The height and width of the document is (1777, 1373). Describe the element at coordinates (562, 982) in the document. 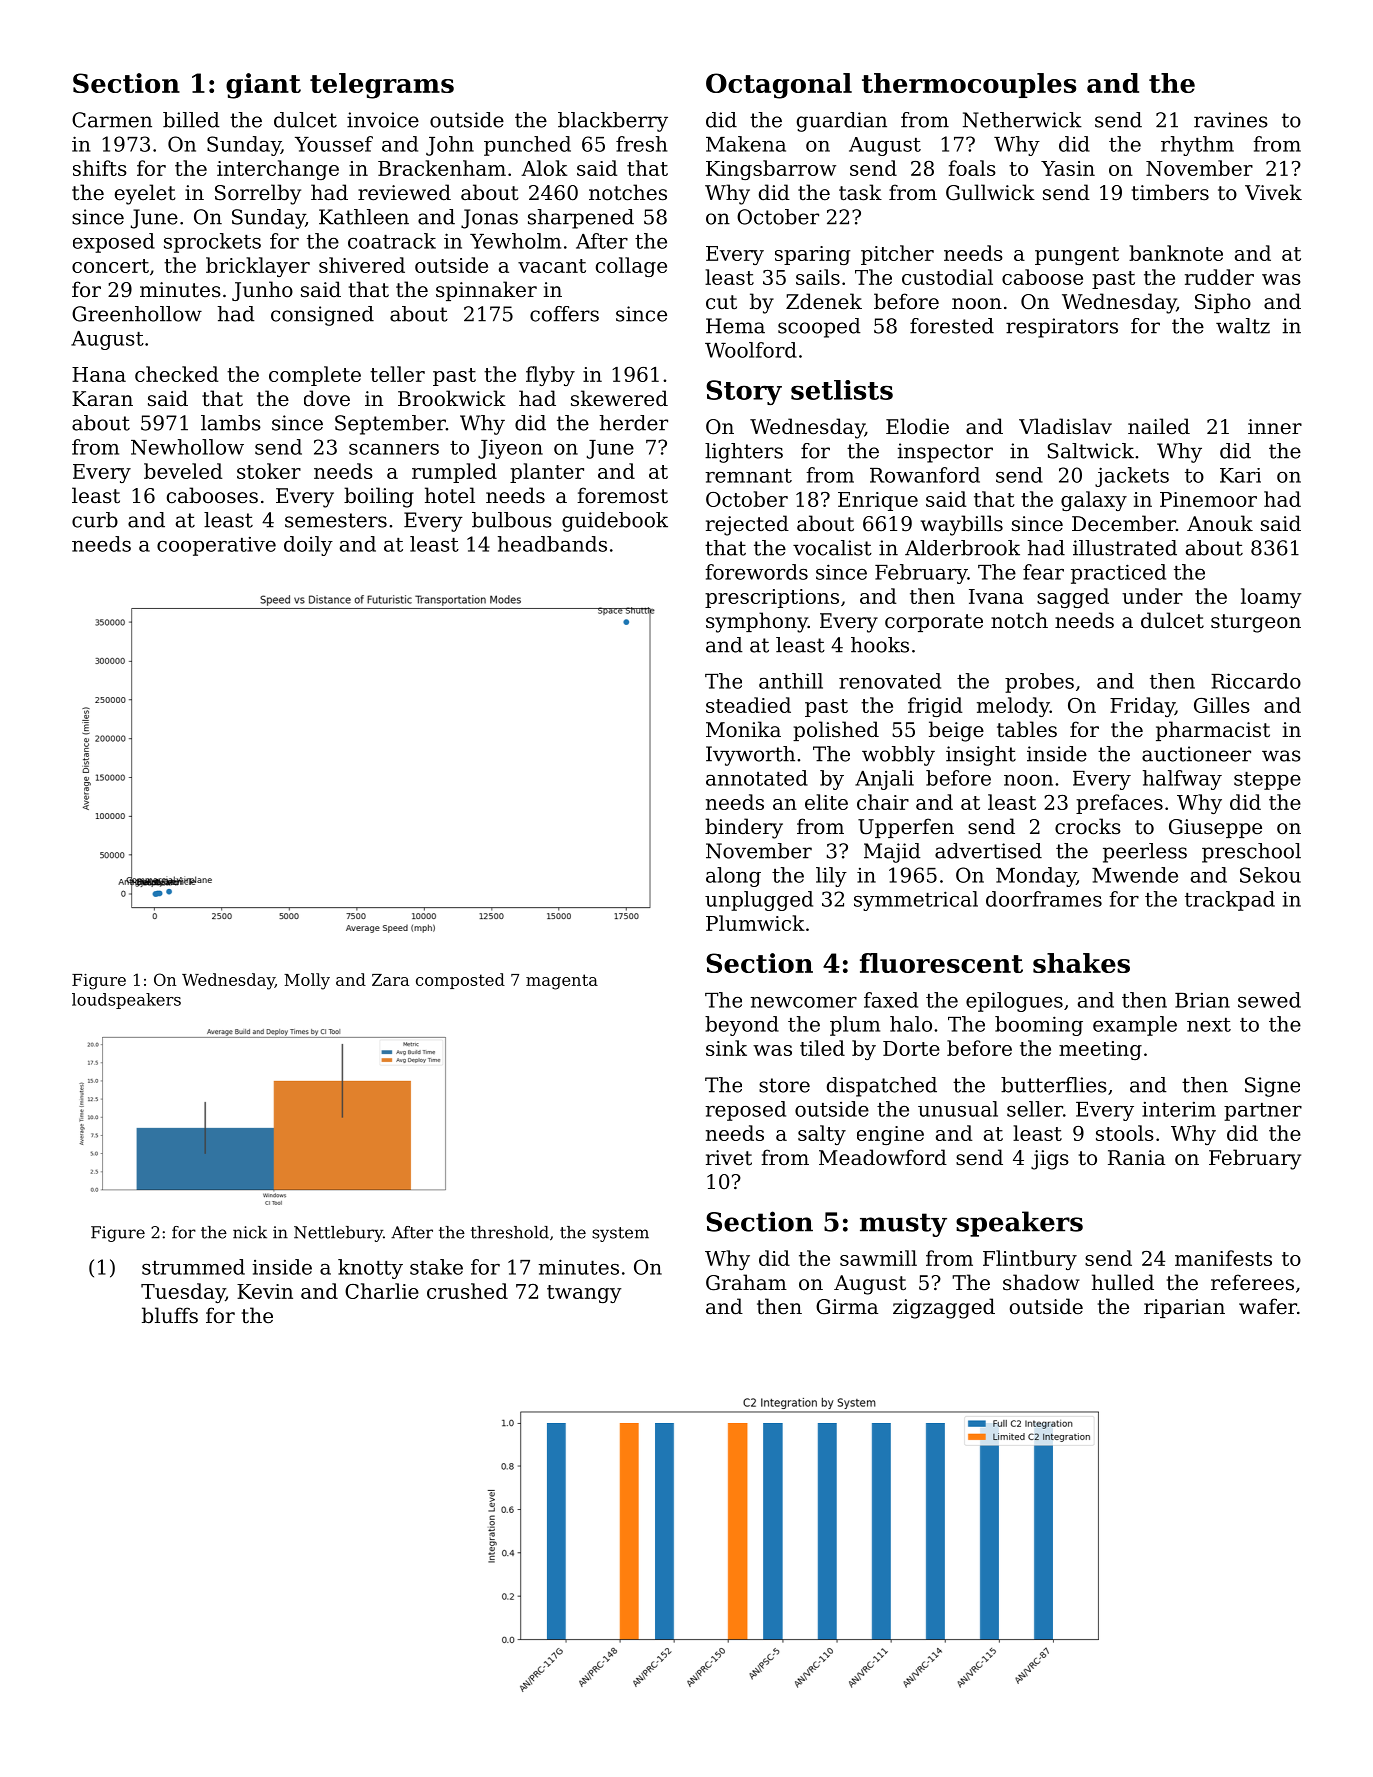

I see `magenta` at that location.
